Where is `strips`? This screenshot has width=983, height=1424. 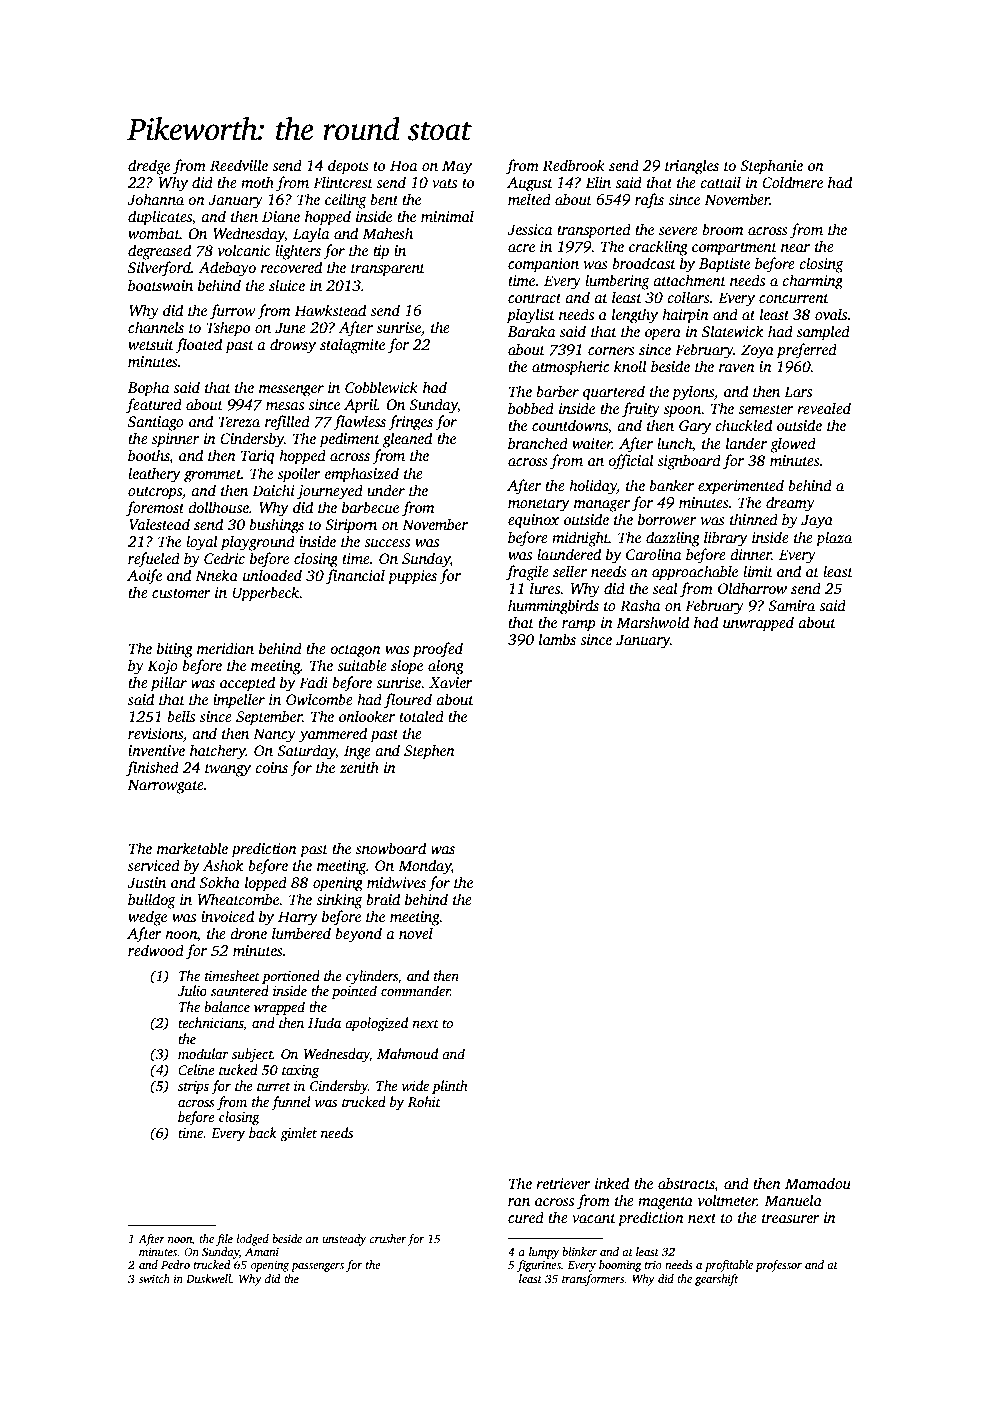
strips is located at coordinates (193, 1087).
